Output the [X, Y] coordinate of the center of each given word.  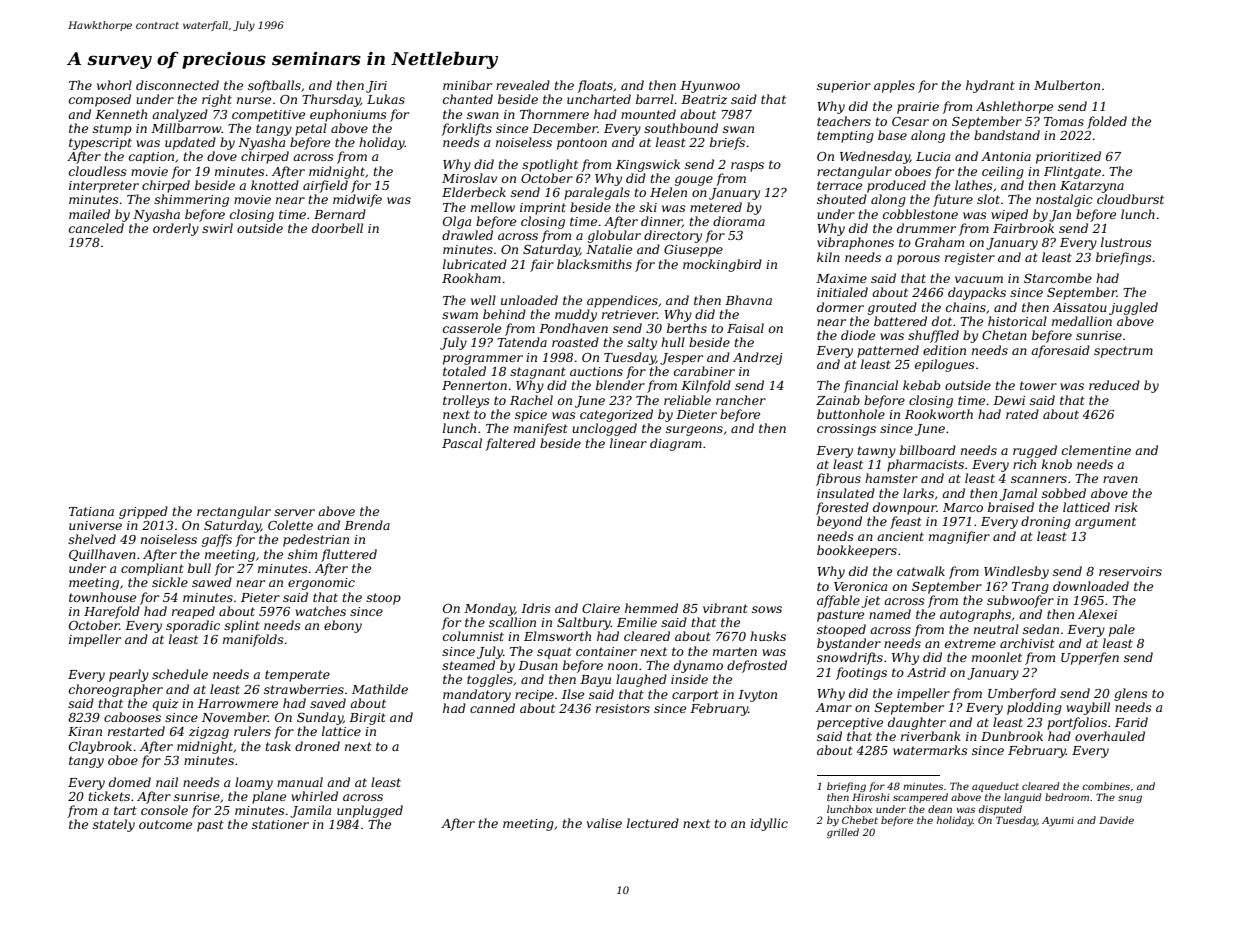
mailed [89, 214]
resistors [623, 708]
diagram [676, 444]
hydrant [990, 86]
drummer [926, 228]
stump [112, 130]
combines [1106, 786]
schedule [180, 674]
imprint [543, 209]
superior [844, 87]
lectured [653, 823]
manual [300, 782]
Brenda [367, 525]
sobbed [1064, 493]
